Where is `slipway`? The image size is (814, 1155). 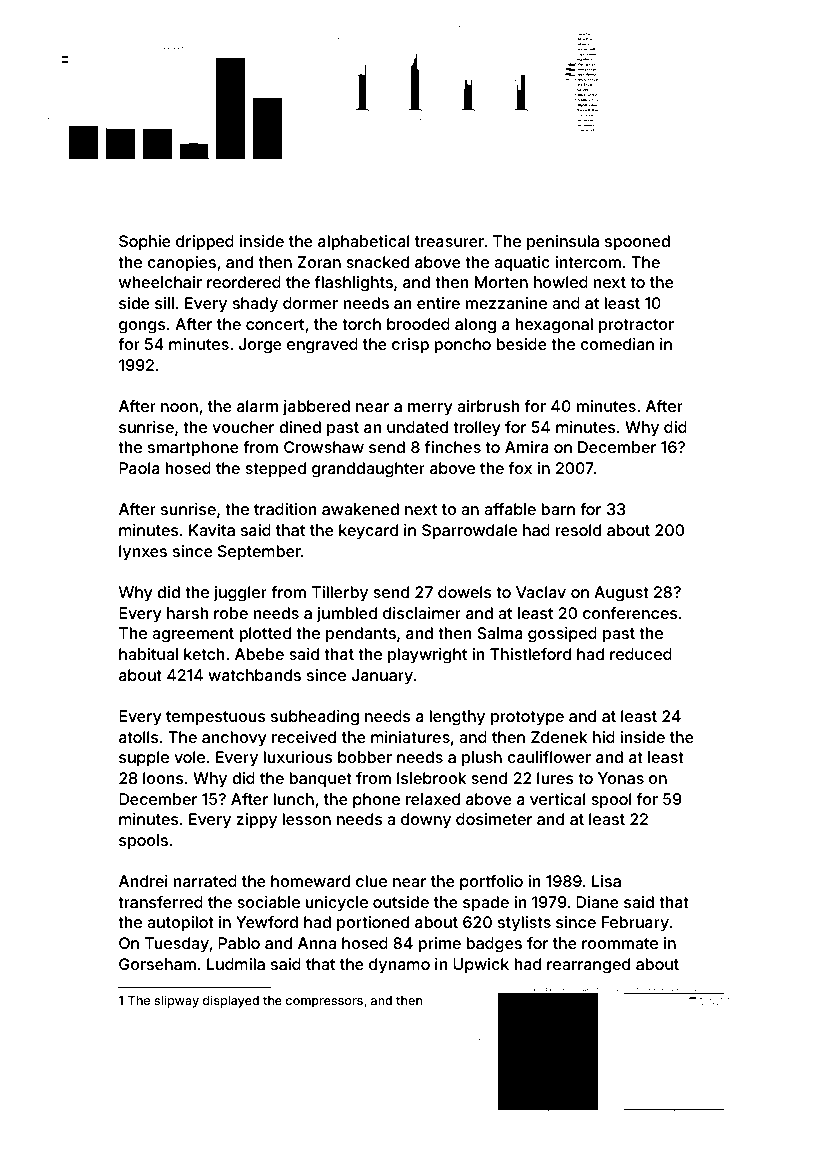
slipway is located at coordinates (176, 1001).
